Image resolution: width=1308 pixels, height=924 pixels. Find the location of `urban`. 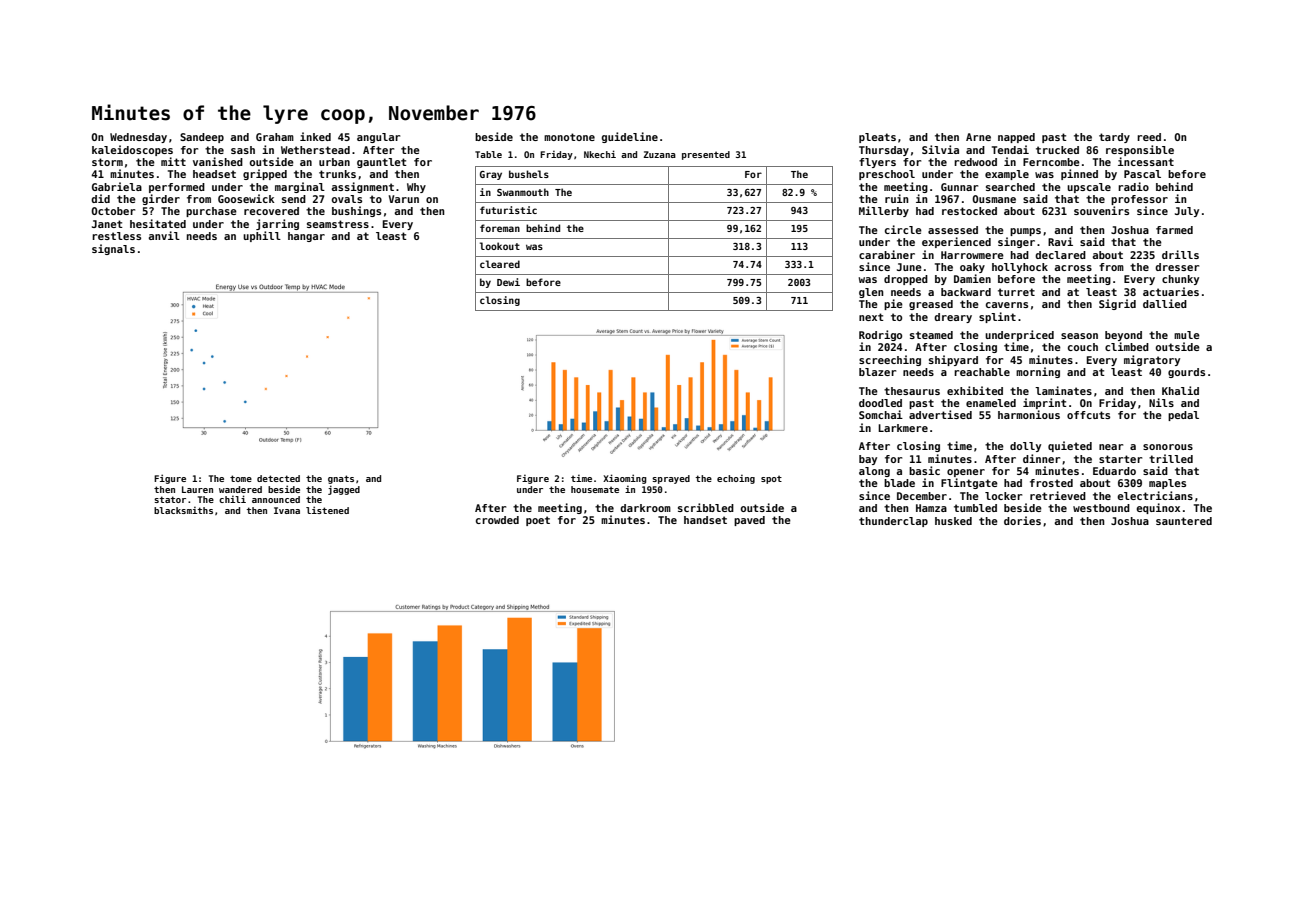

urban is located at coordinates (334, 162).
